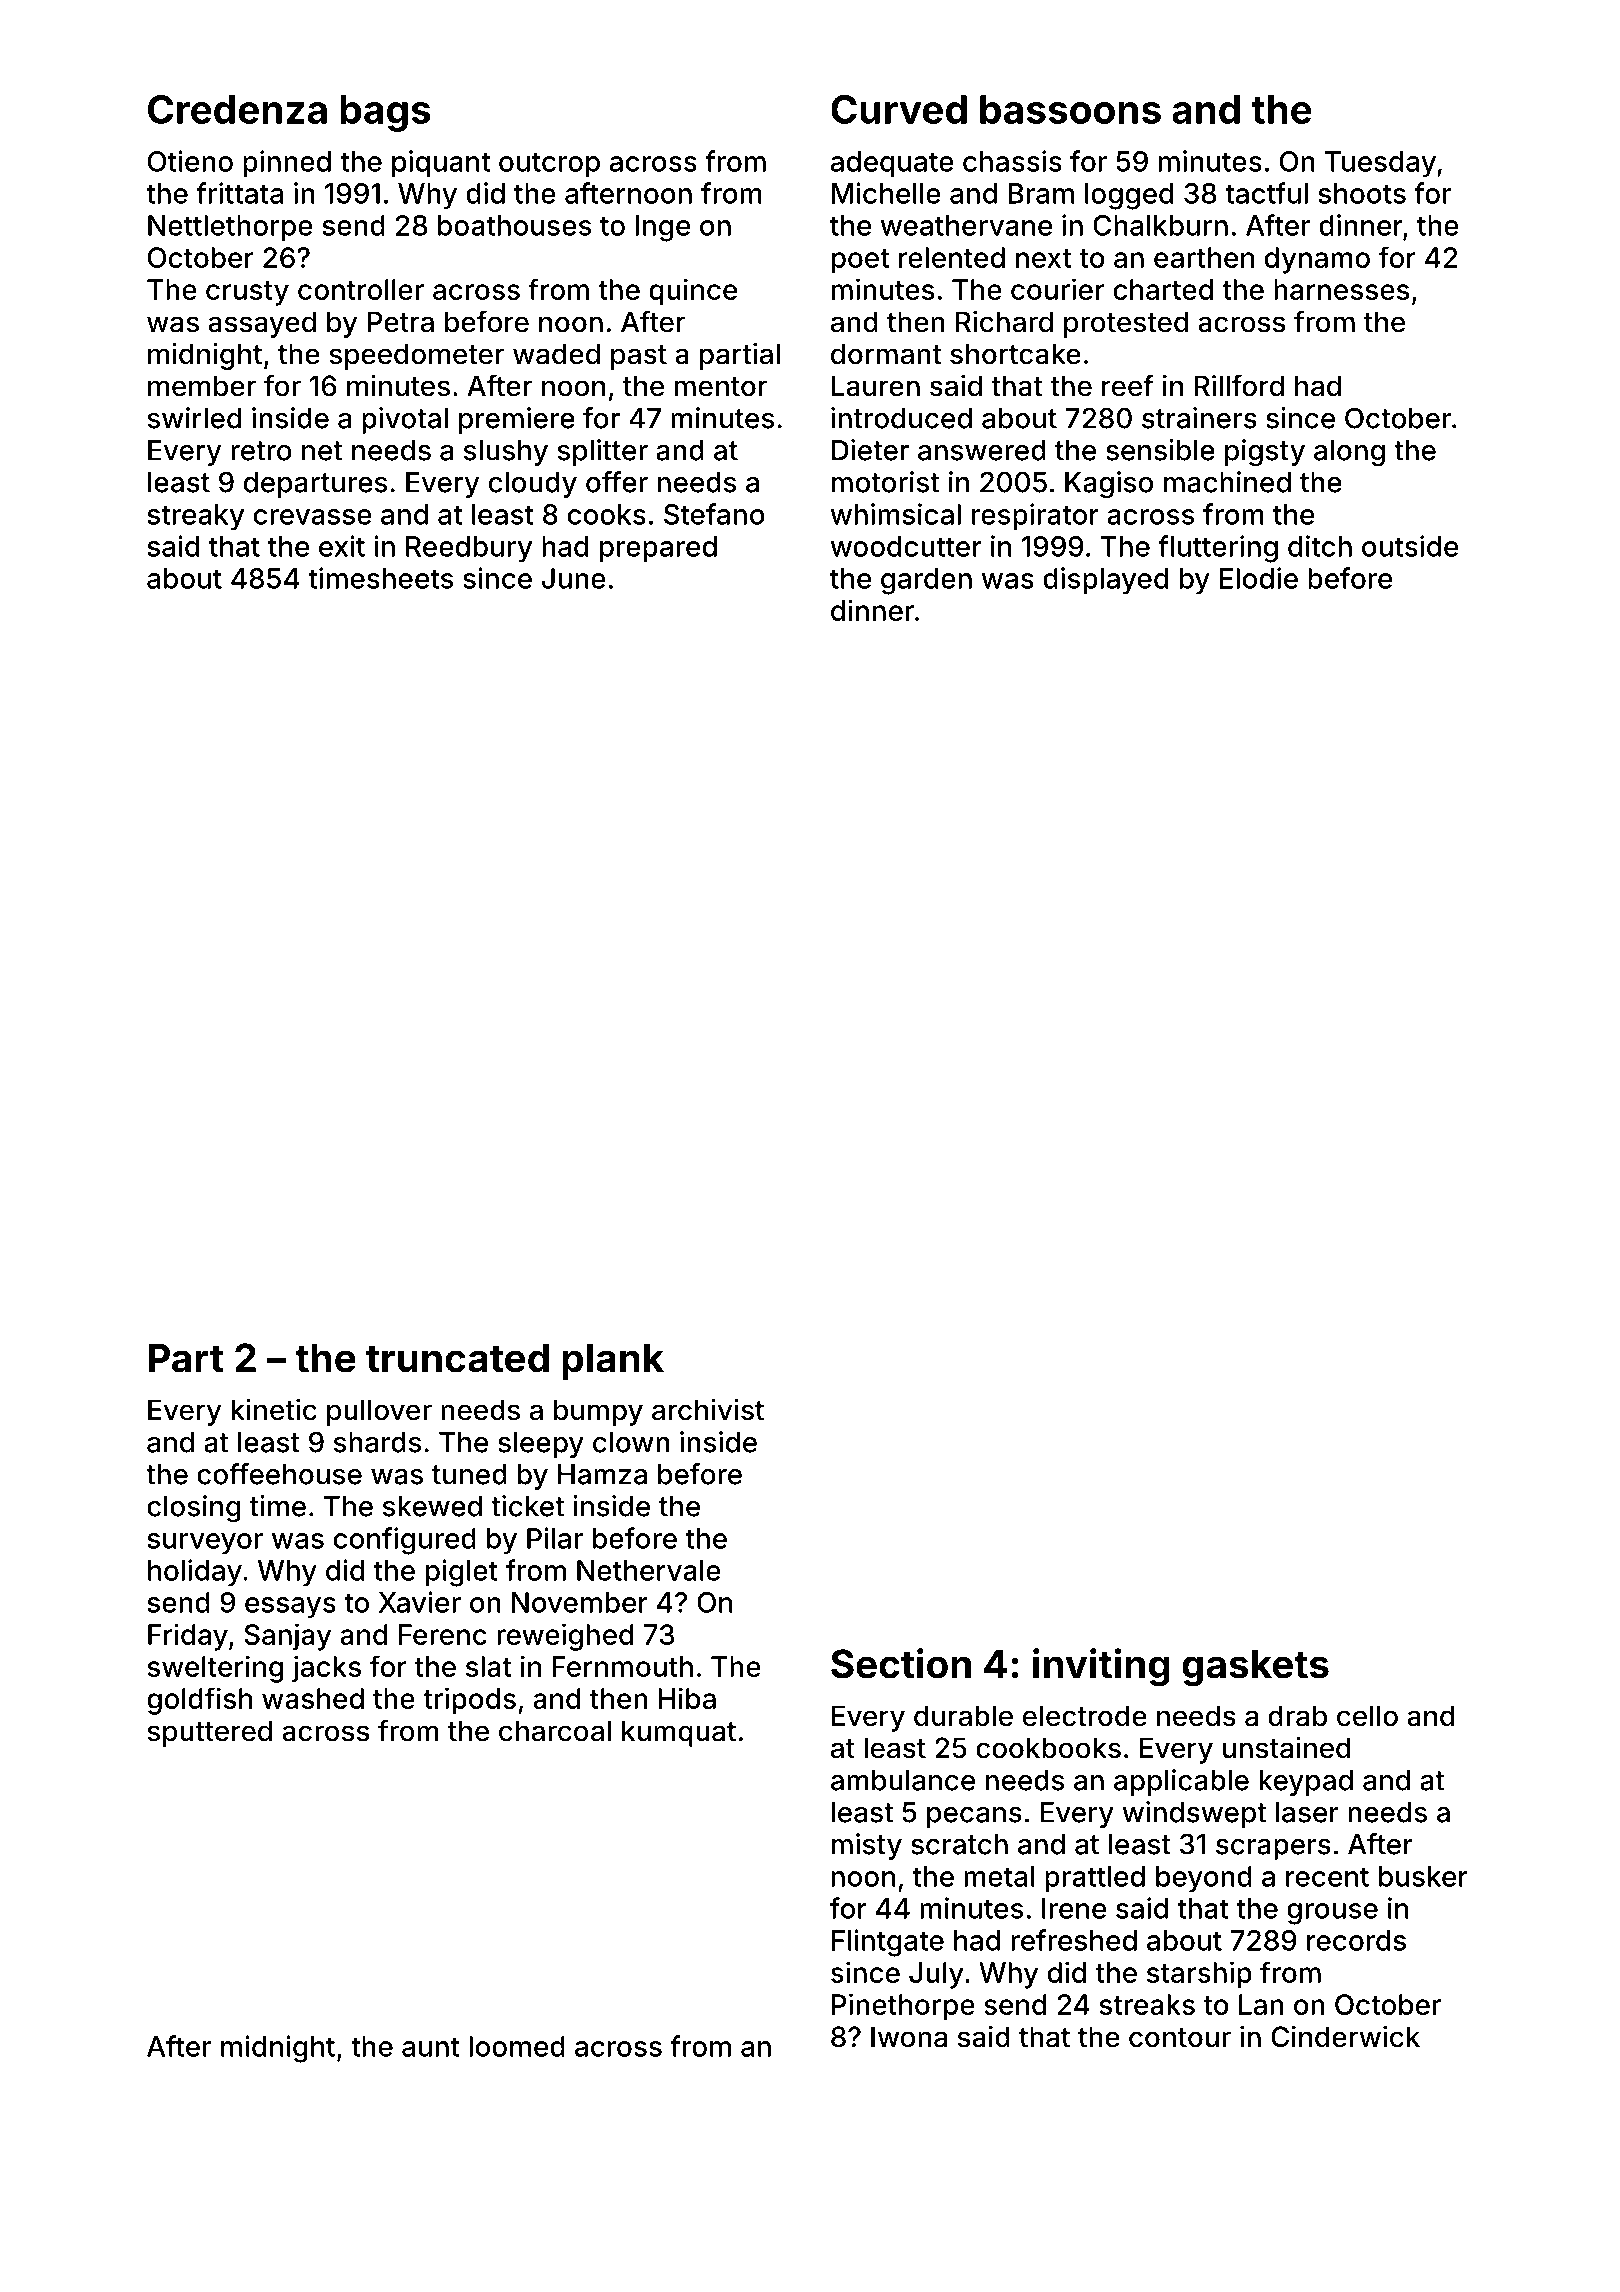 The image size is (1620, 2292). Describe the element at coordinates (1327, 1877) in the page. I see `recent` at that location.
